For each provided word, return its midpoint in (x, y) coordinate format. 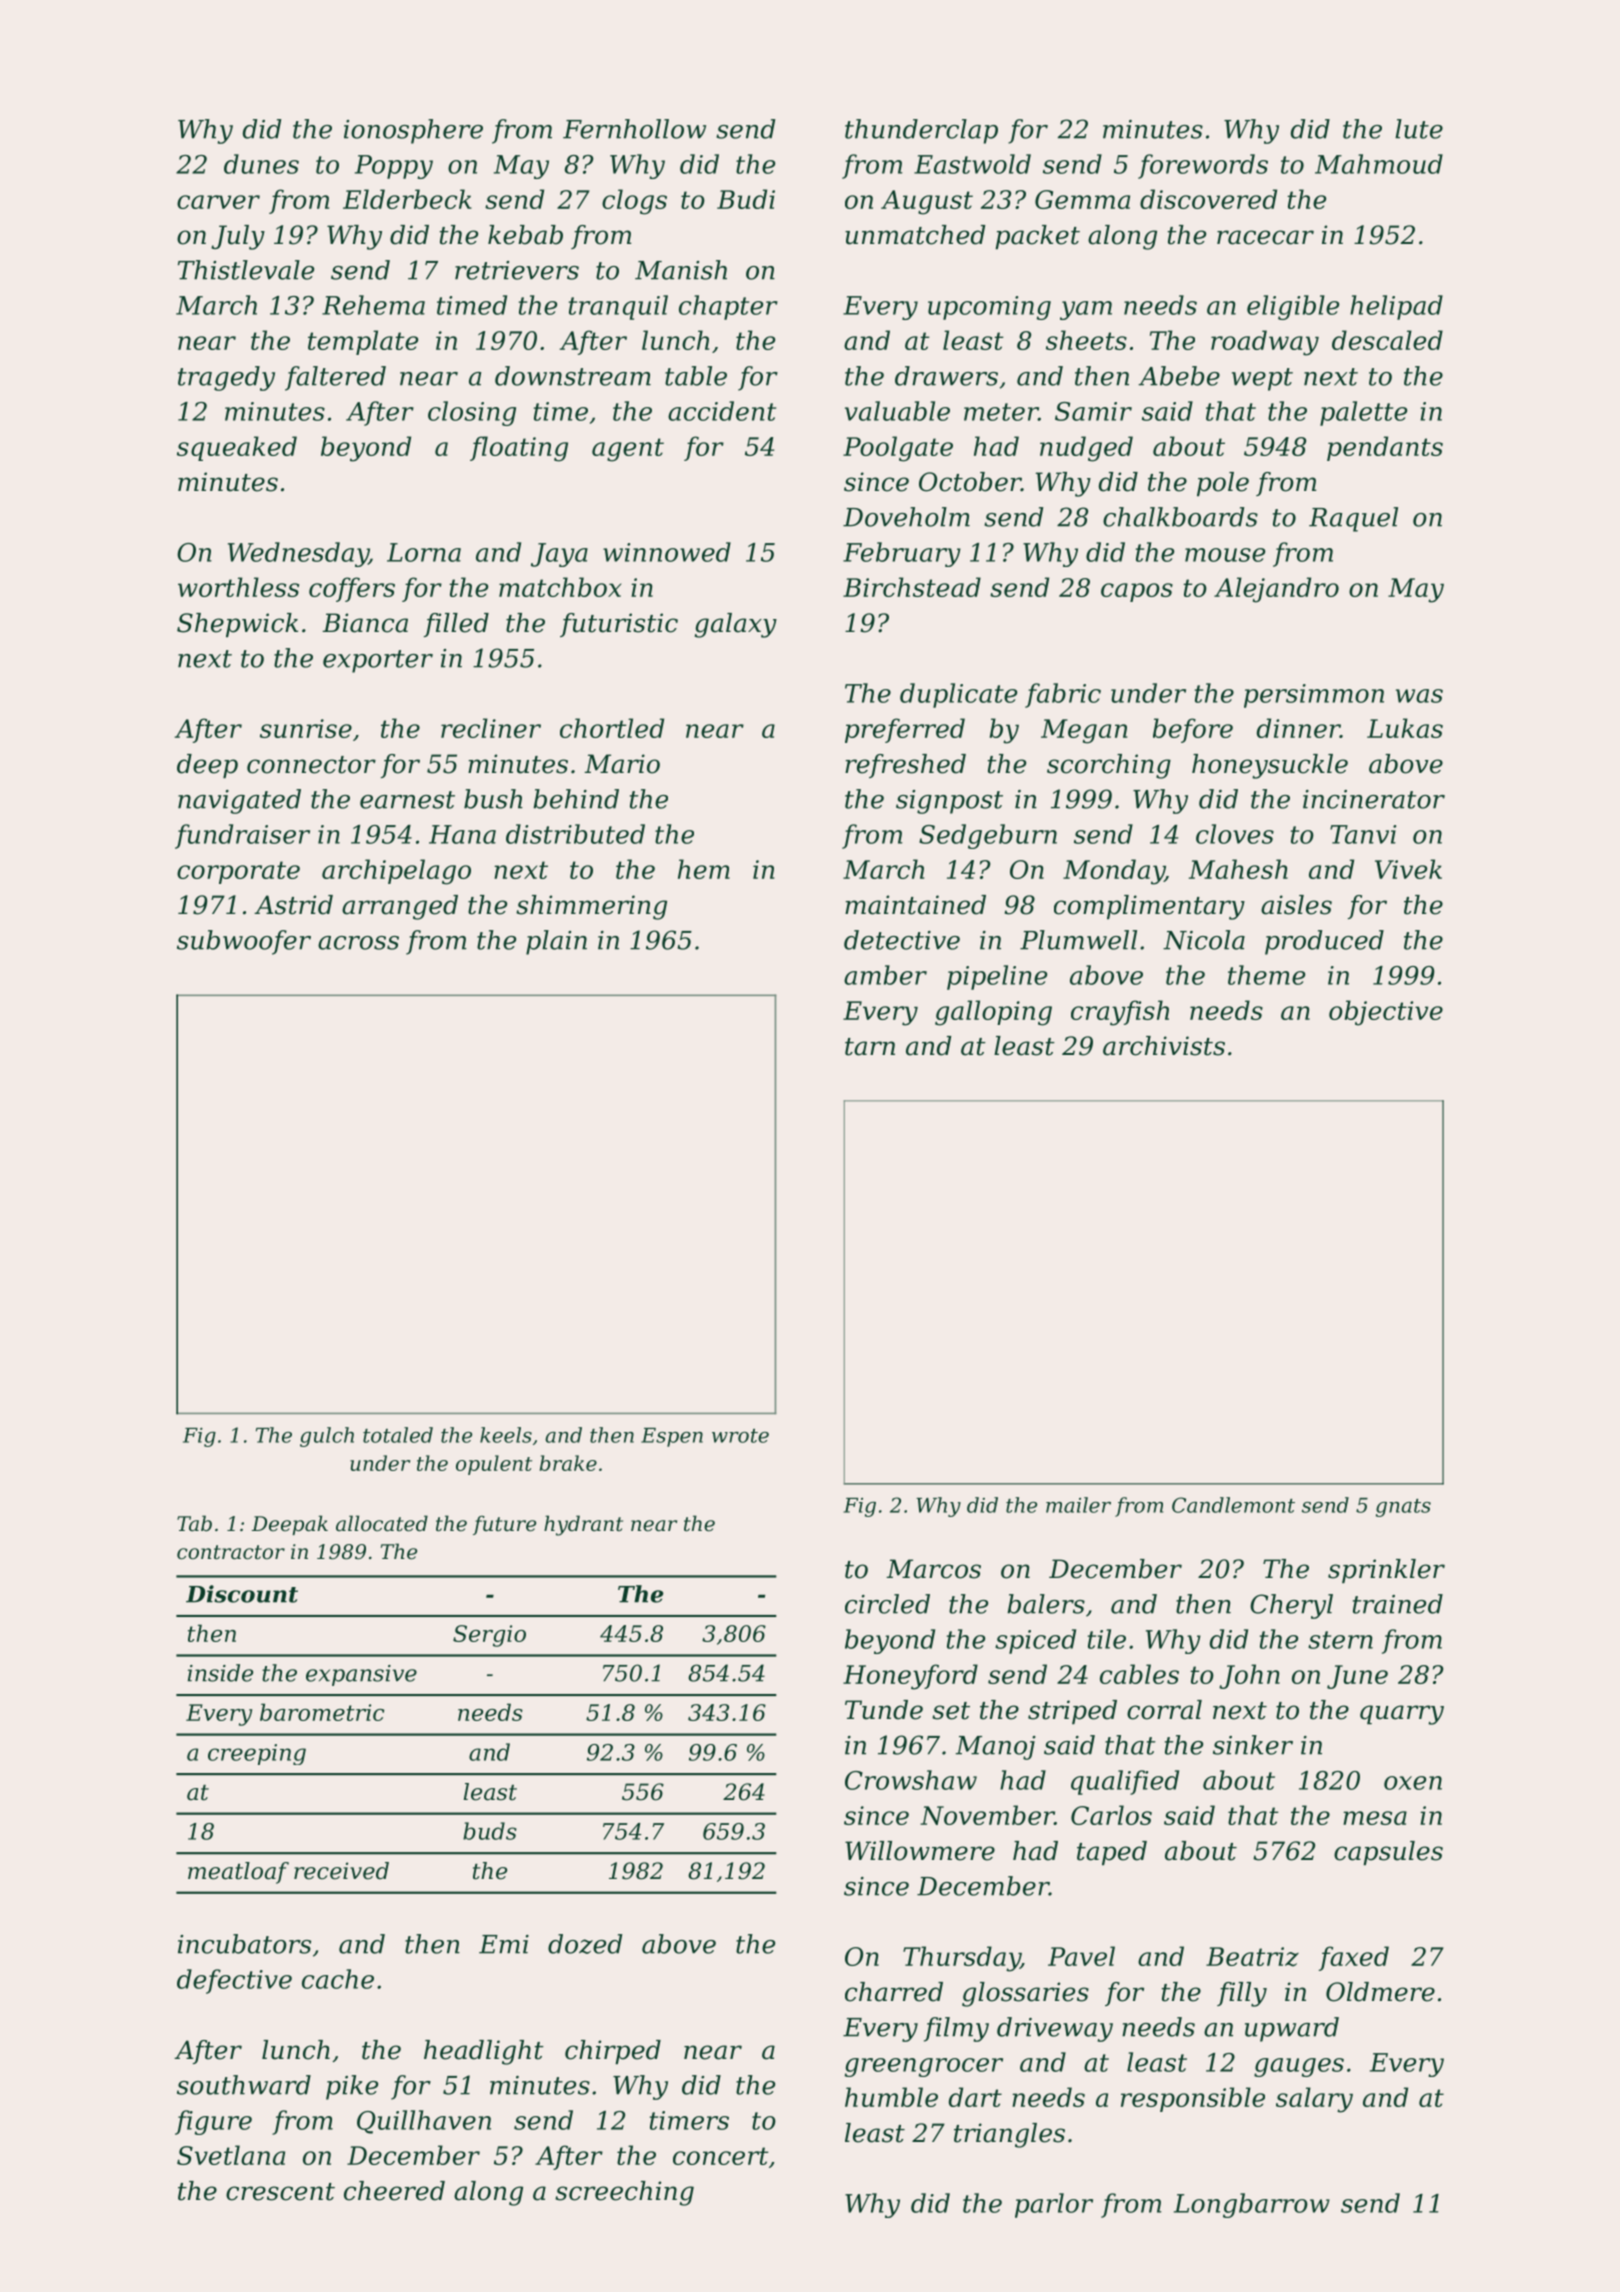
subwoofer (244, 942)
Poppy (394, 167)
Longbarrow (1252, 2205)
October (970, 482)
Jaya (559, 555)
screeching (624, 2193)
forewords (1203, 166)
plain (556, 942)
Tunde (884, 1710)
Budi (746, 199)
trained (1398, 1604)
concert (720, 2156)
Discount (242, 1594)
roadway (1265, 343)
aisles (1296, 905)
